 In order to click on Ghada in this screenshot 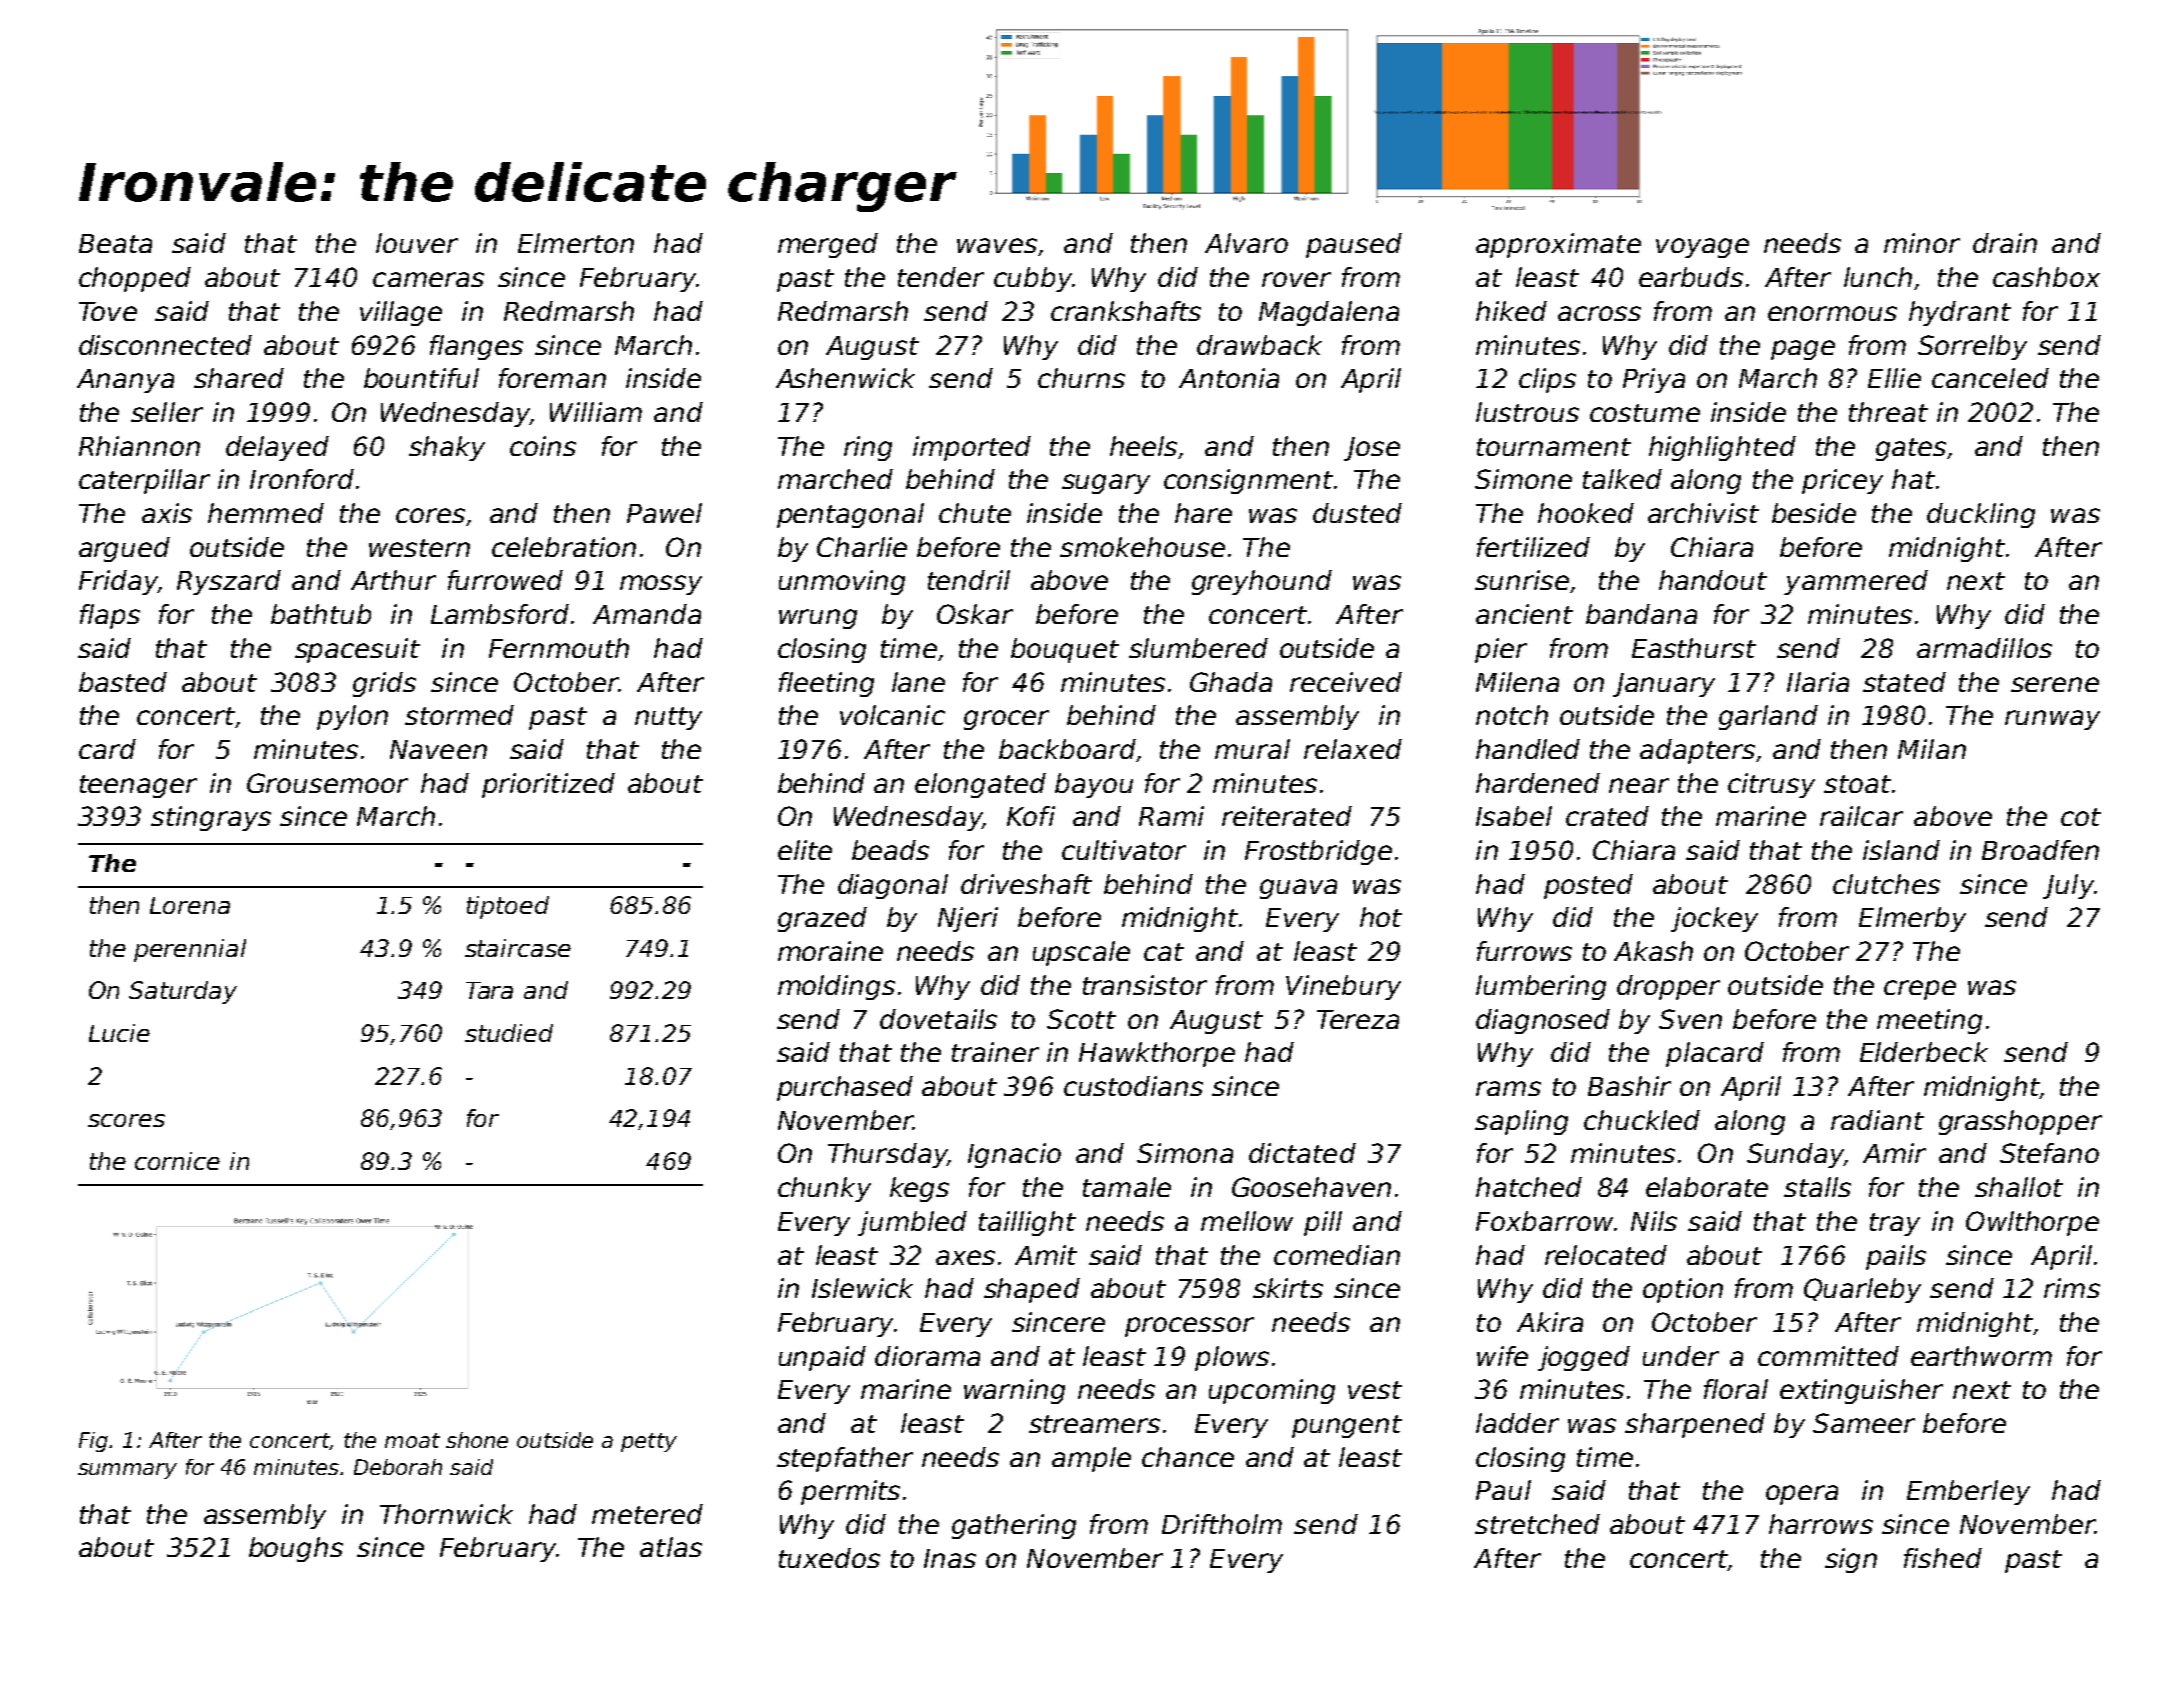, I will do `click(1231, 682)`.
